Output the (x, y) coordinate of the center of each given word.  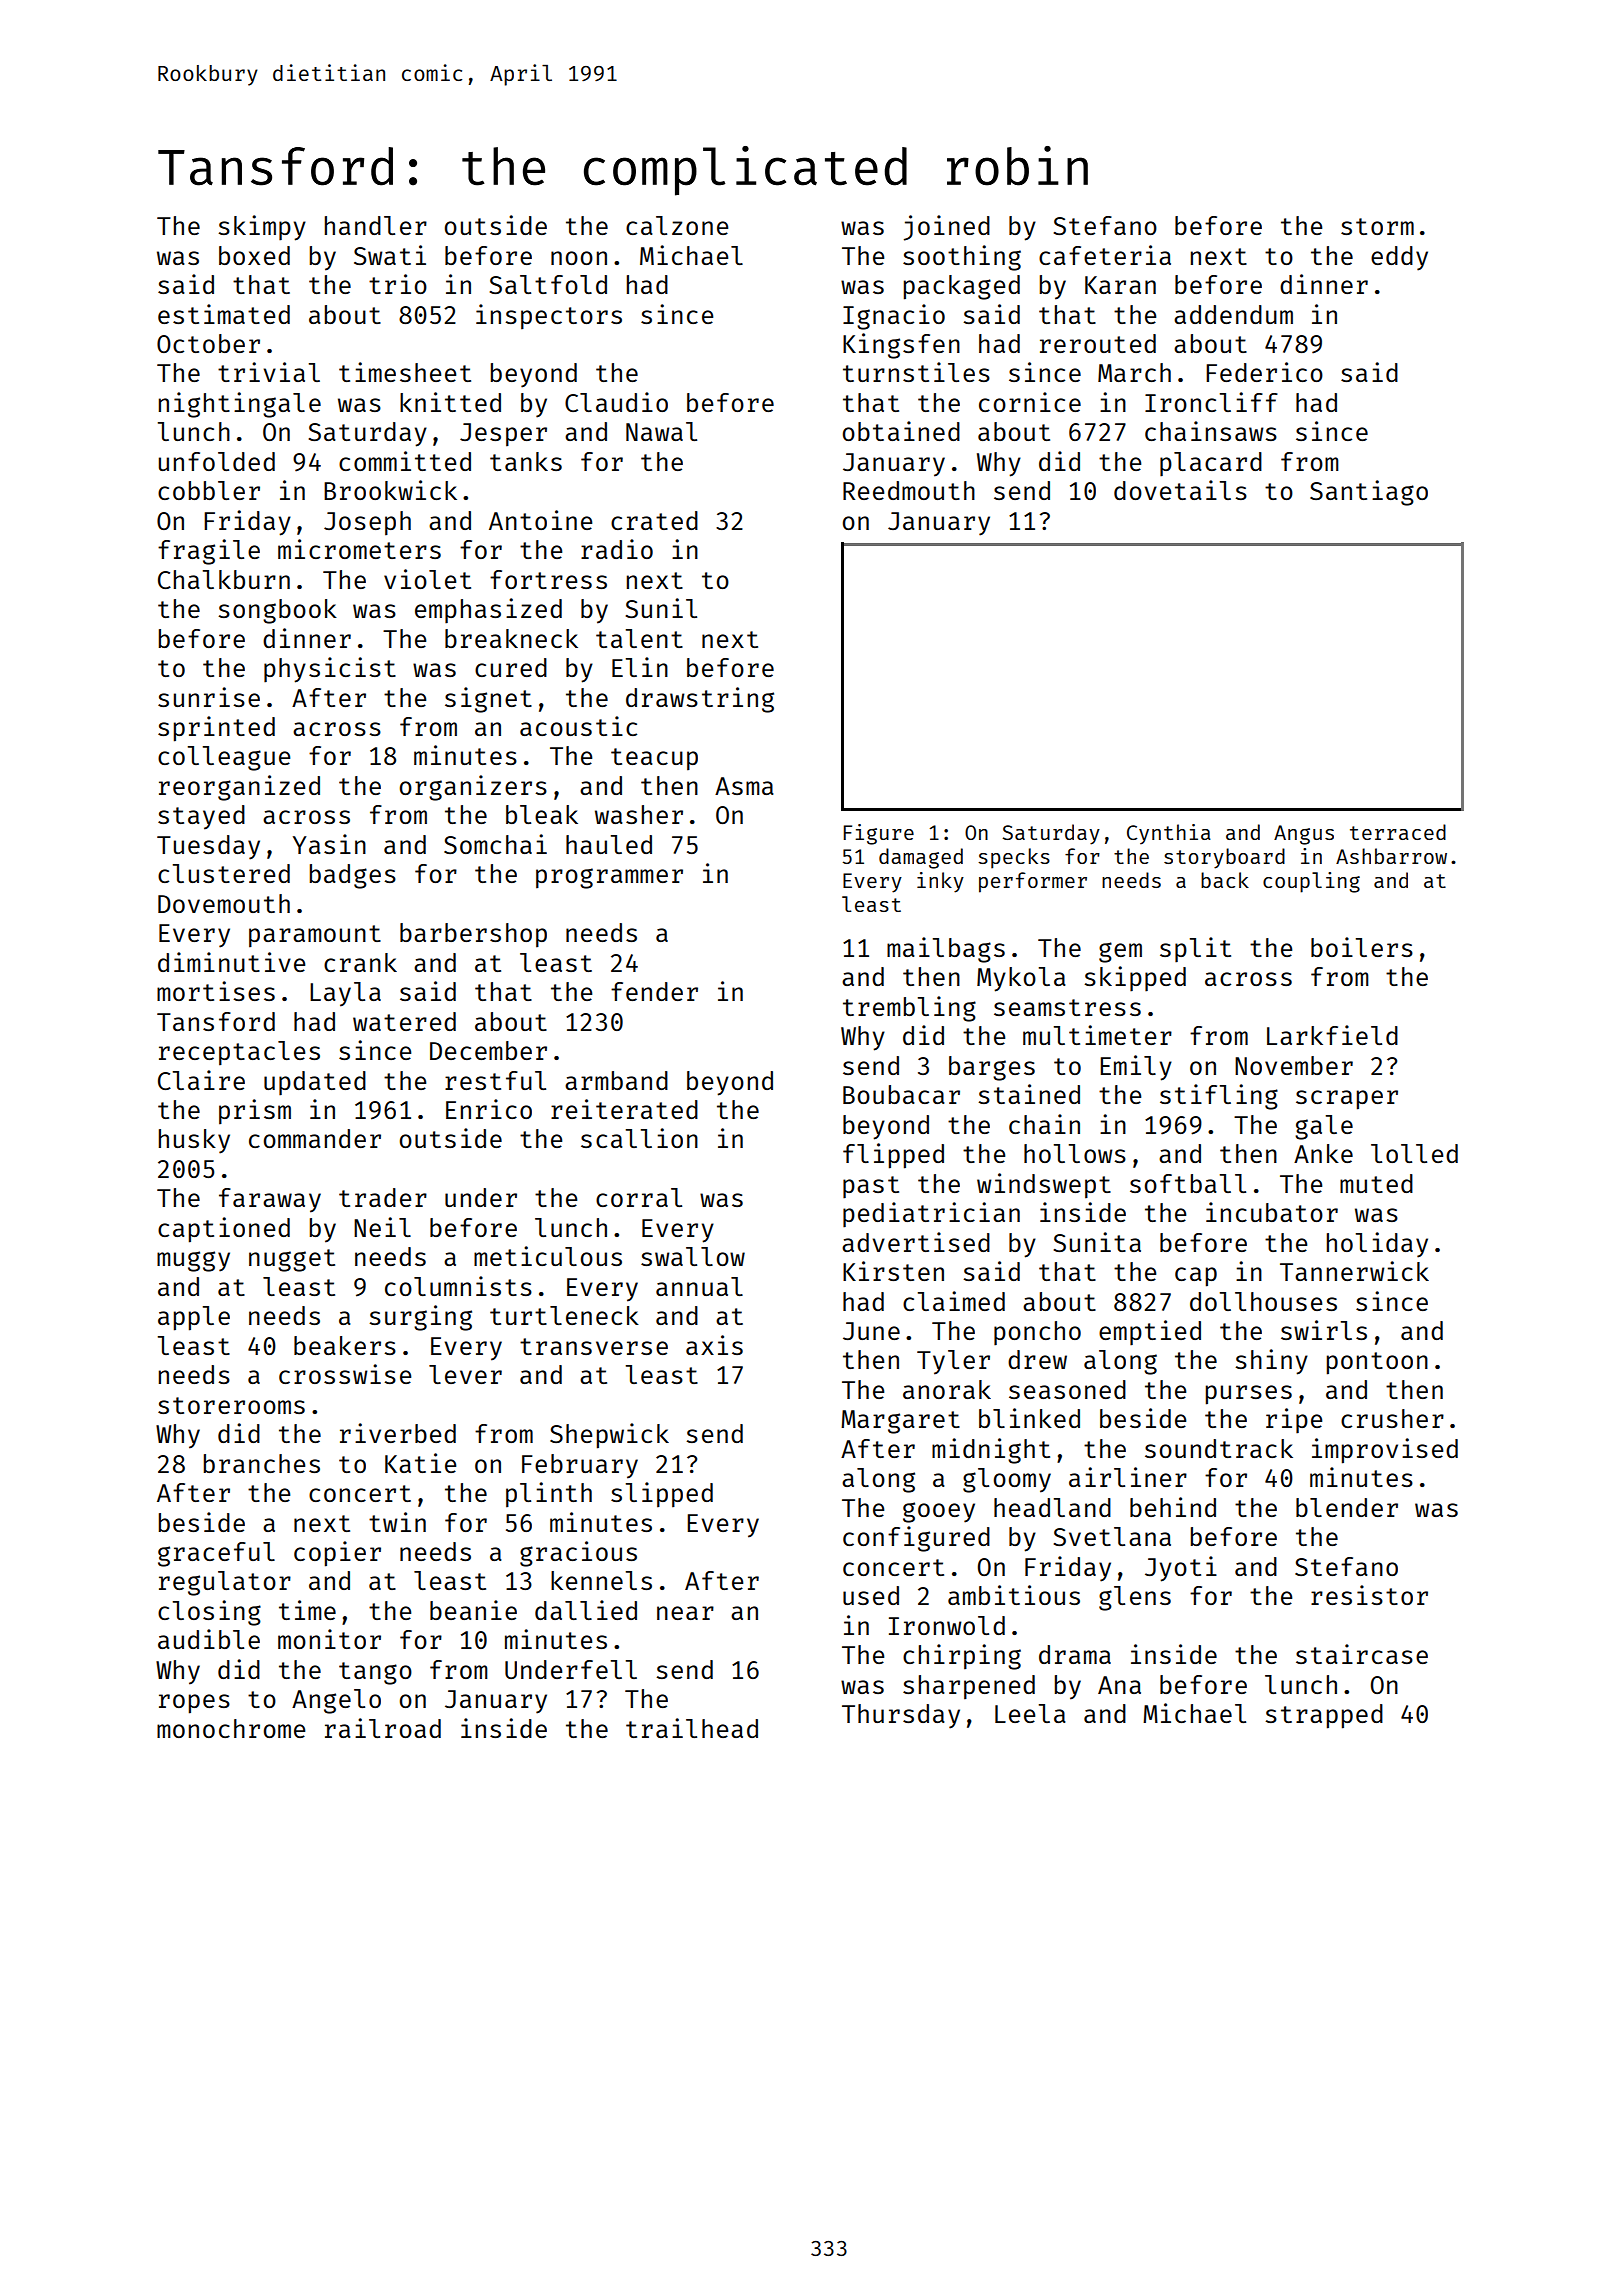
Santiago (1369, 493)
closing (209, 1613)
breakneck (511, 638)
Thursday (901, 1716)
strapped (1324, 1716)
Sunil (661, 608)
